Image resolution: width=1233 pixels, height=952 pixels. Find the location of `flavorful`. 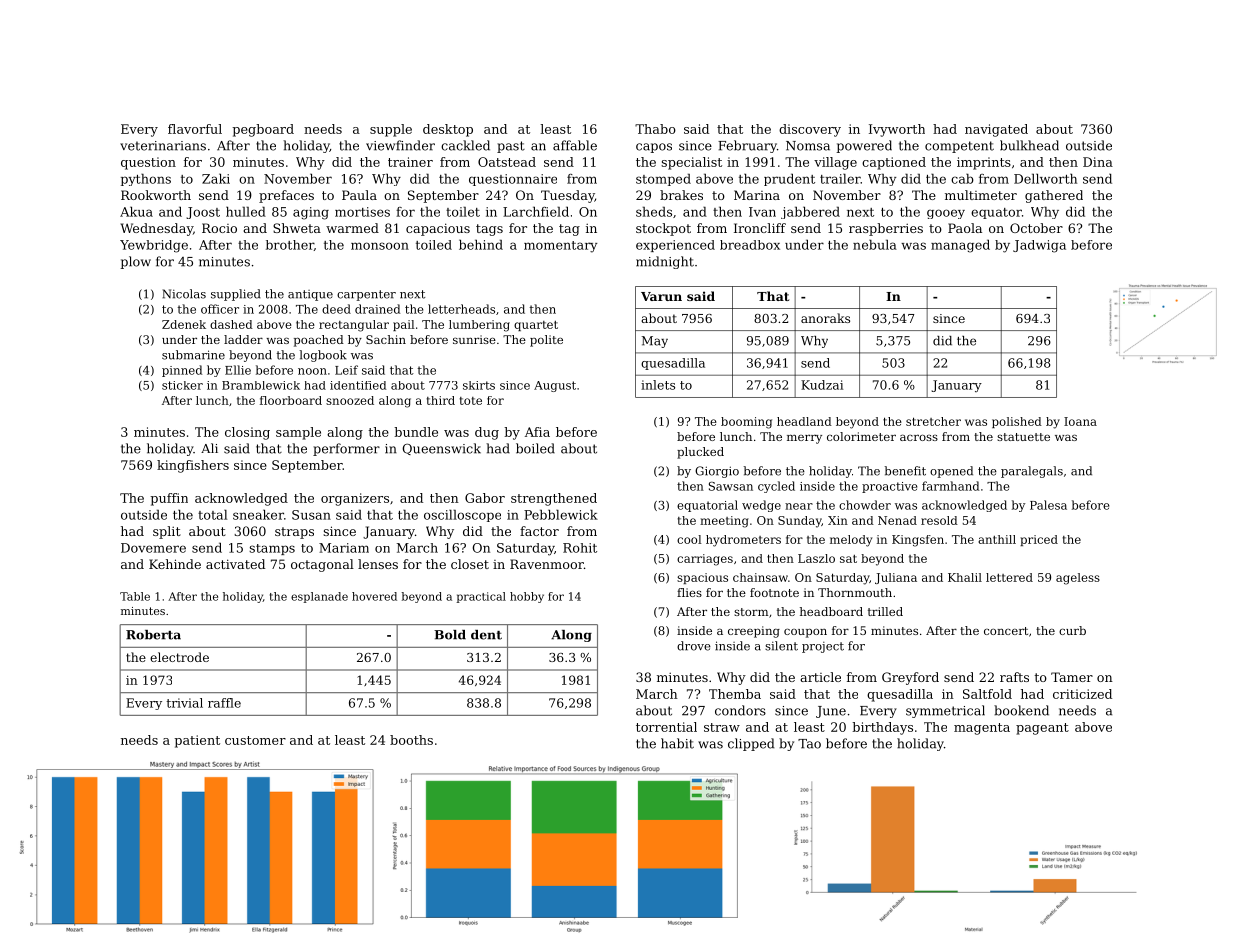

flavorful is located at coordinates (195, 129).
